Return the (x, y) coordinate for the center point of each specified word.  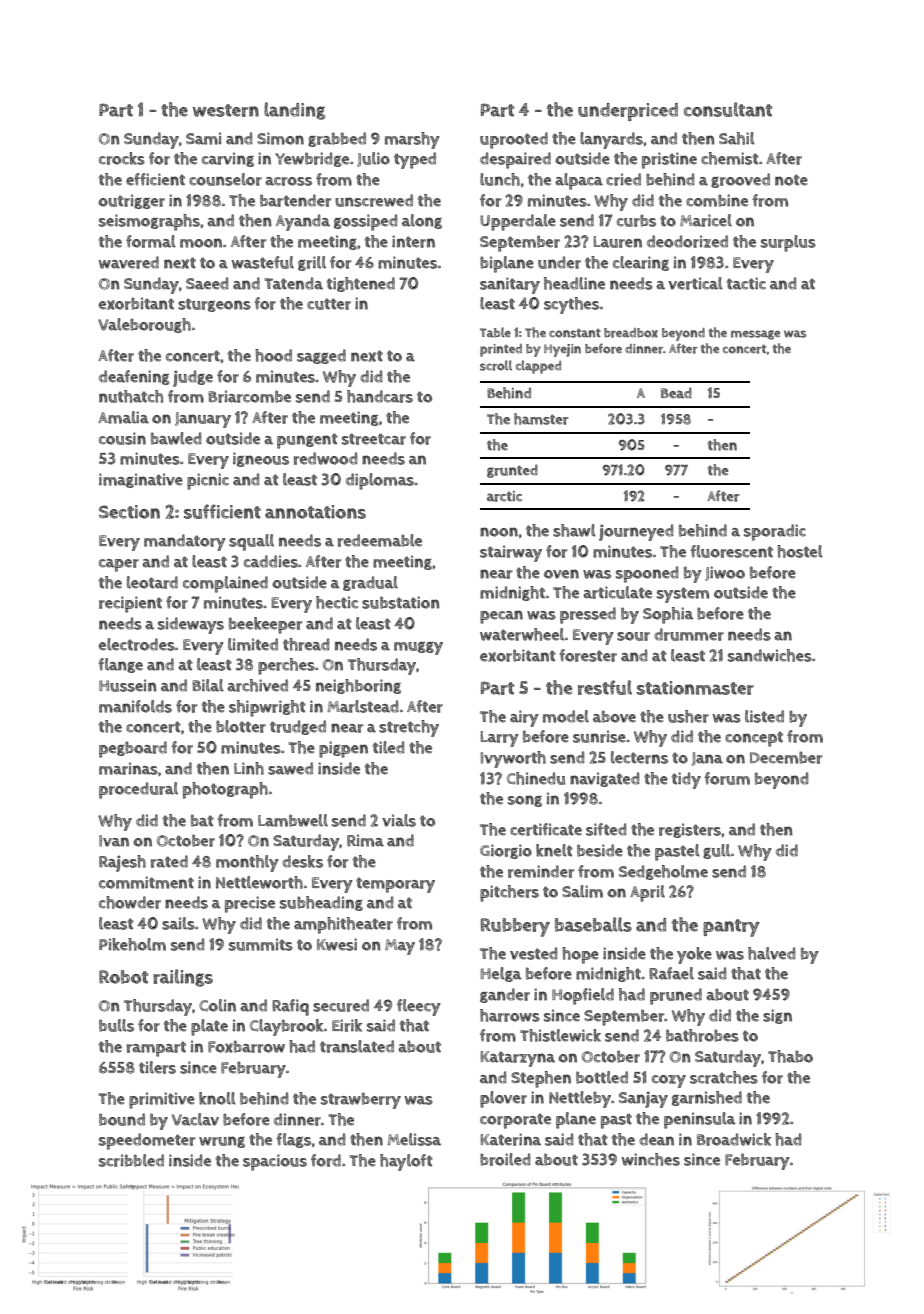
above (614, 716)
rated (169, 861)
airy (524, 718)
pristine (669, 160)
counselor (225, 179)
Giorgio (506, 851)
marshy (412, 140)
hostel (800, 551)
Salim (582, 891)
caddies (271, 561)
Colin (217, 1005)
